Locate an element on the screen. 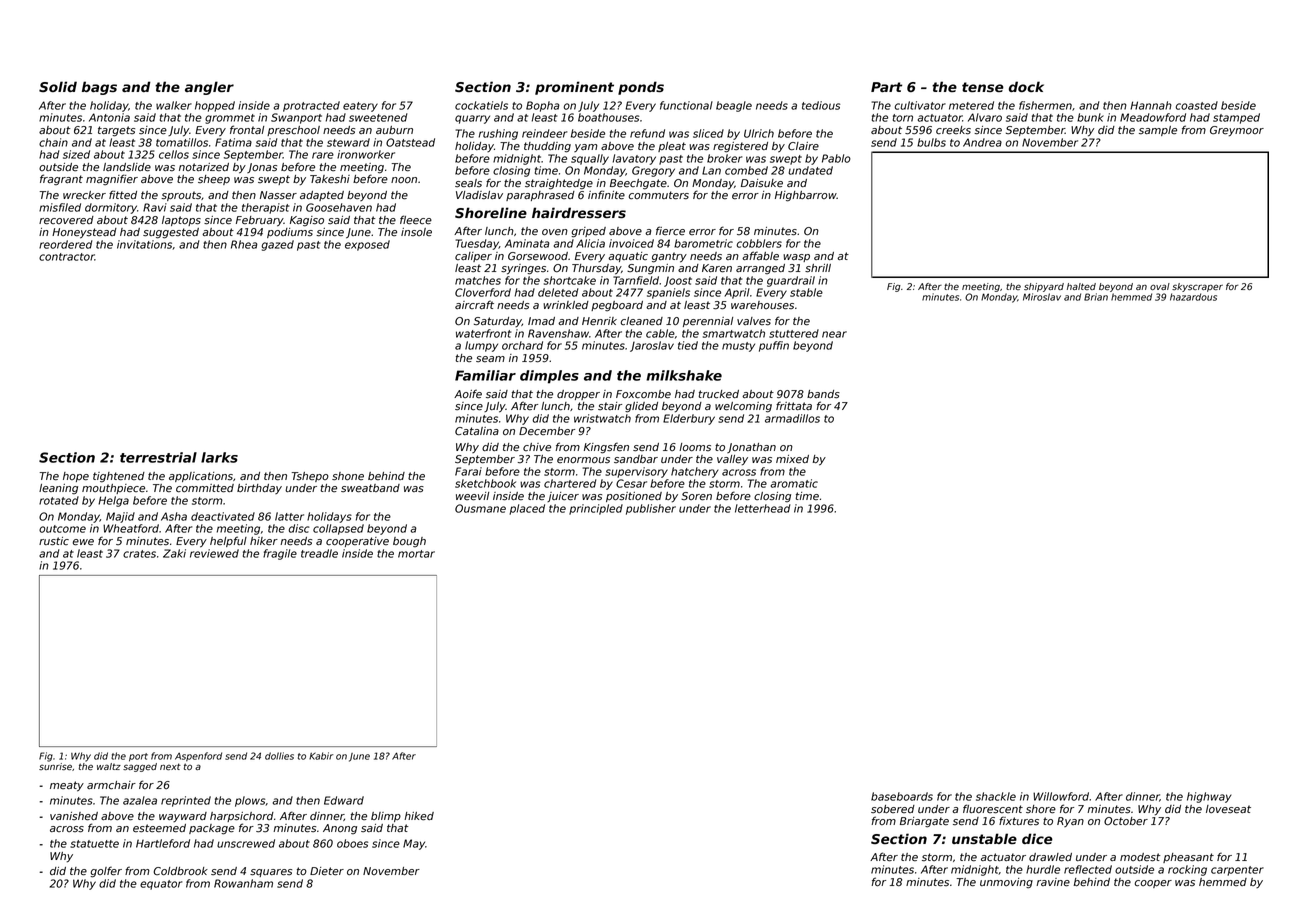  registered is located at coordinates (740, 147).
